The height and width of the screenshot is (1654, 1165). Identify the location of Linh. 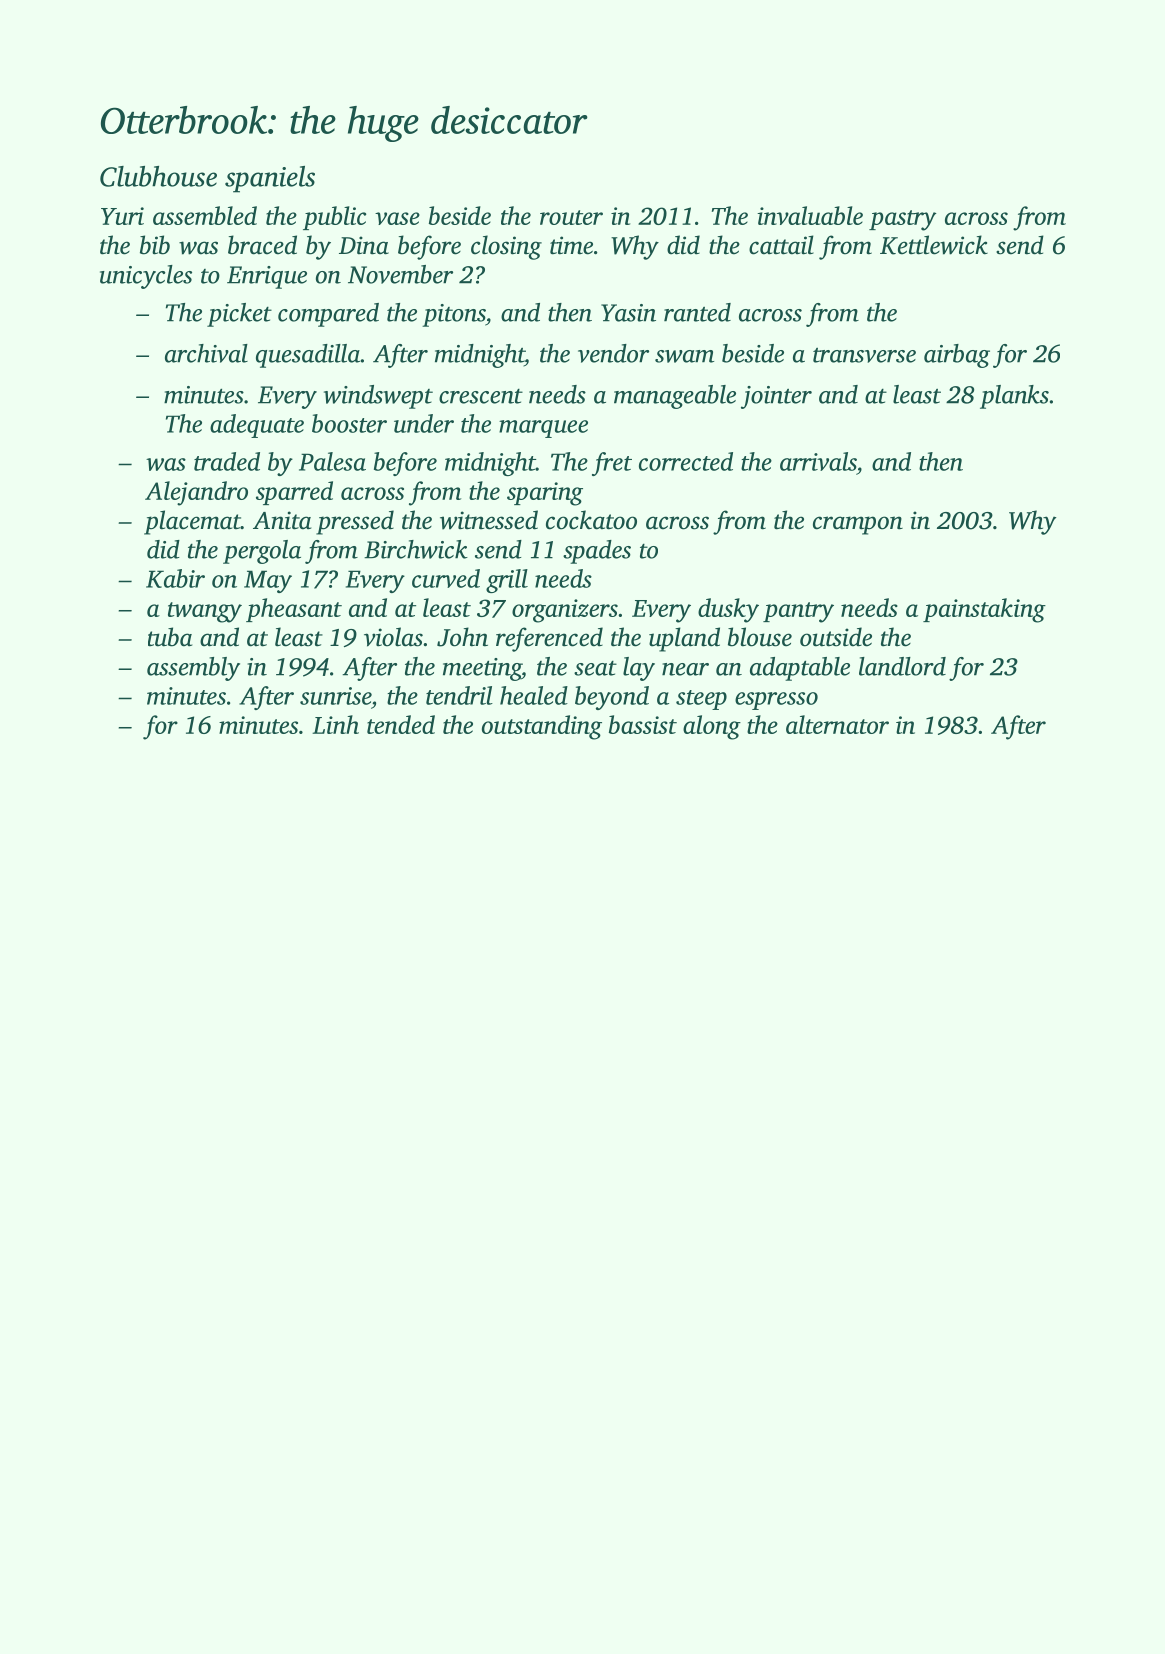
(335, 724).
